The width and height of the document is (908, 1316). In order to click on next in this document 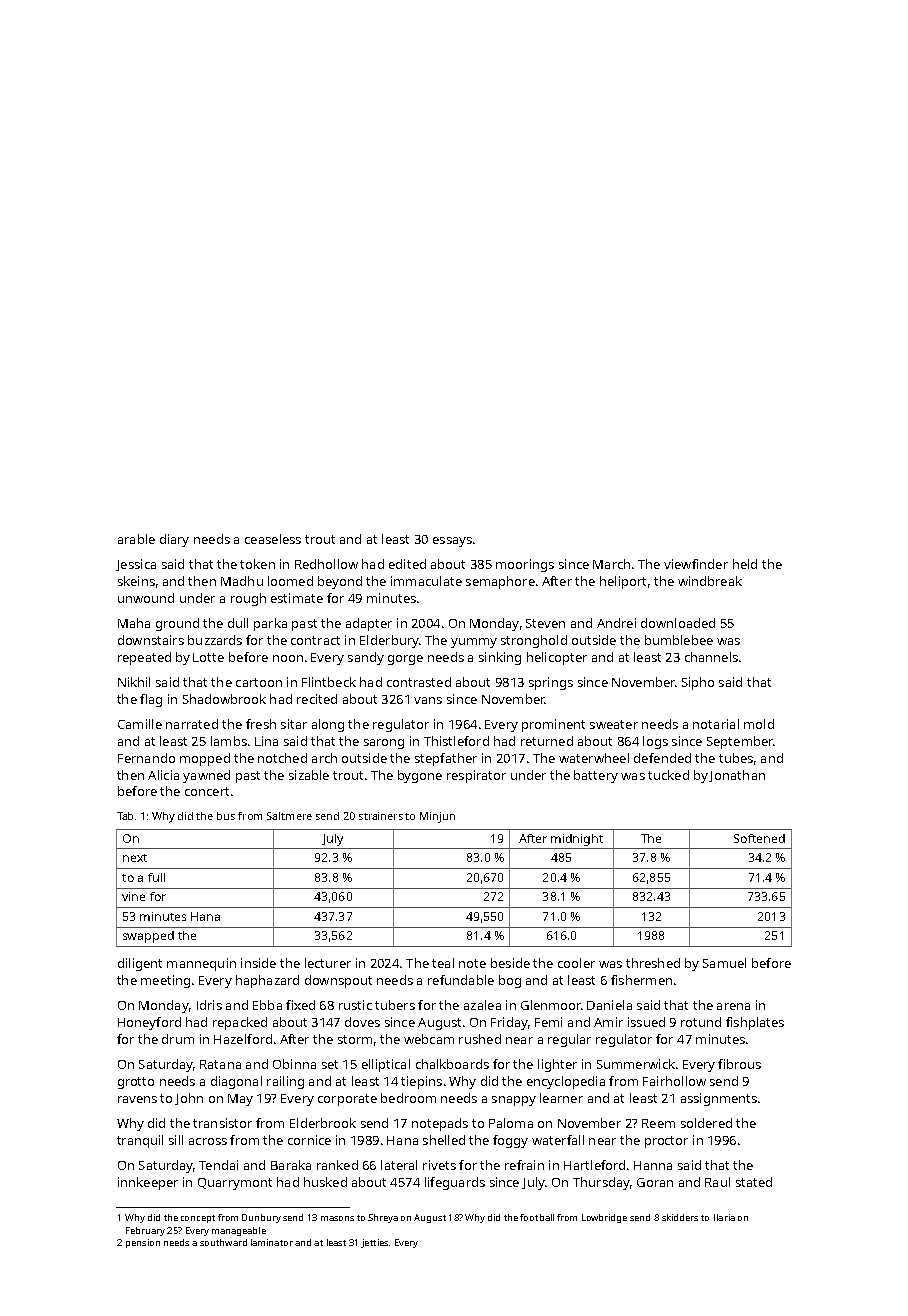, I will do `click(135, 858)`.
